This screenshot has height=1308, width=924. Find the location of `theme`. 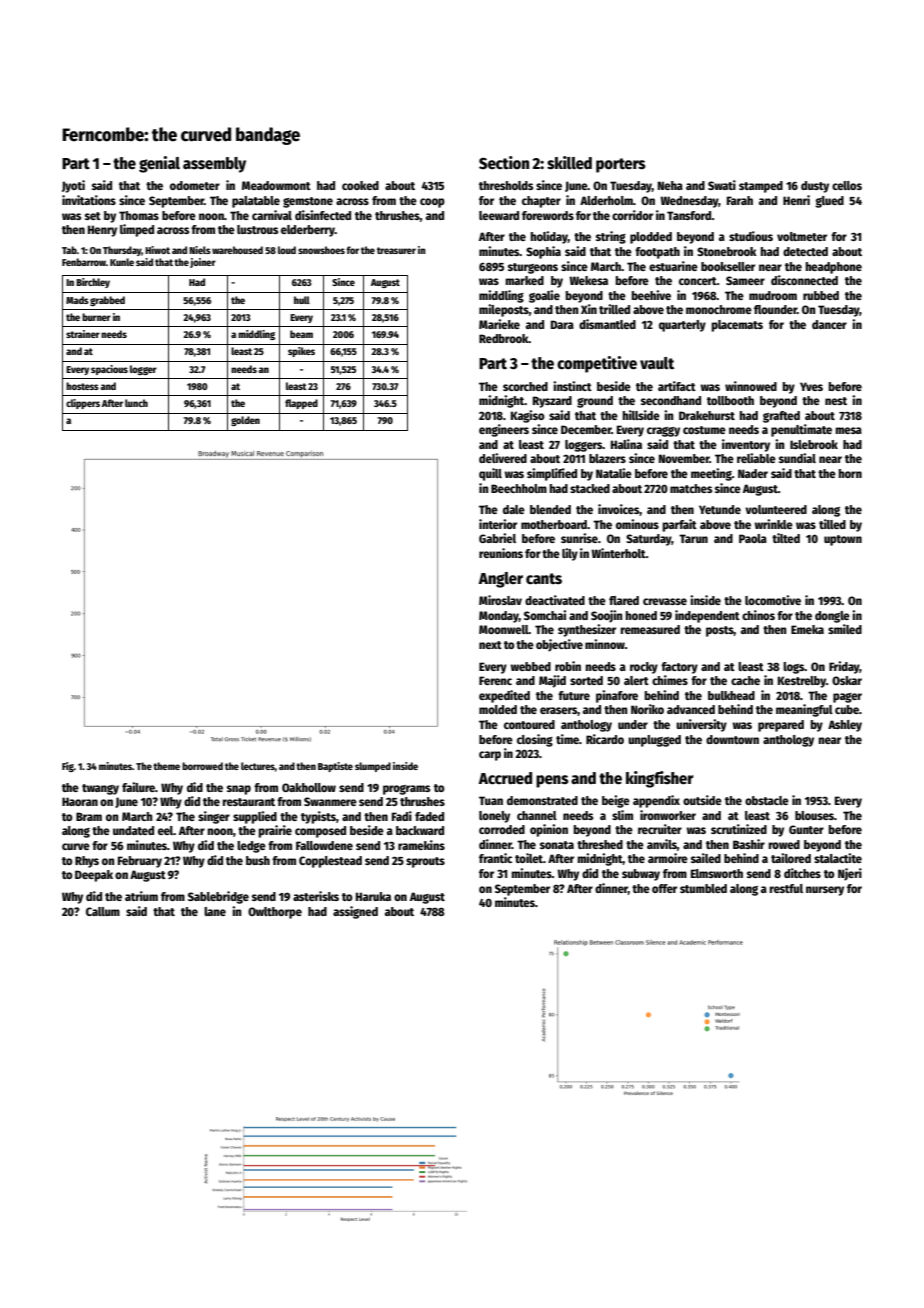

theme is located at coordinates (166, 766).
